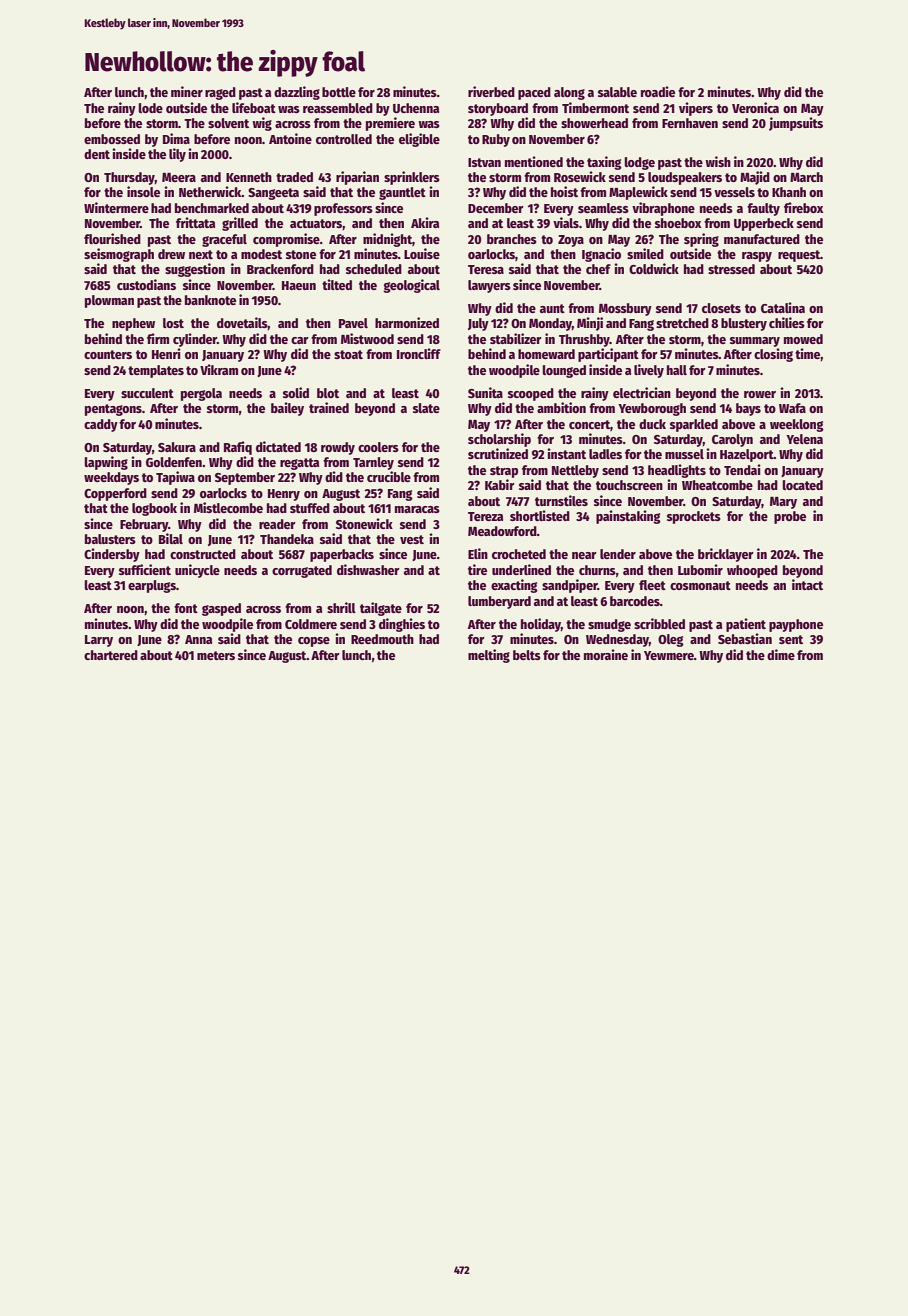 This document has width=908, height=1316. What do you see at coordinates (498, 109) in the document?
I see `storyboard` at bounding box center [498, 109].
